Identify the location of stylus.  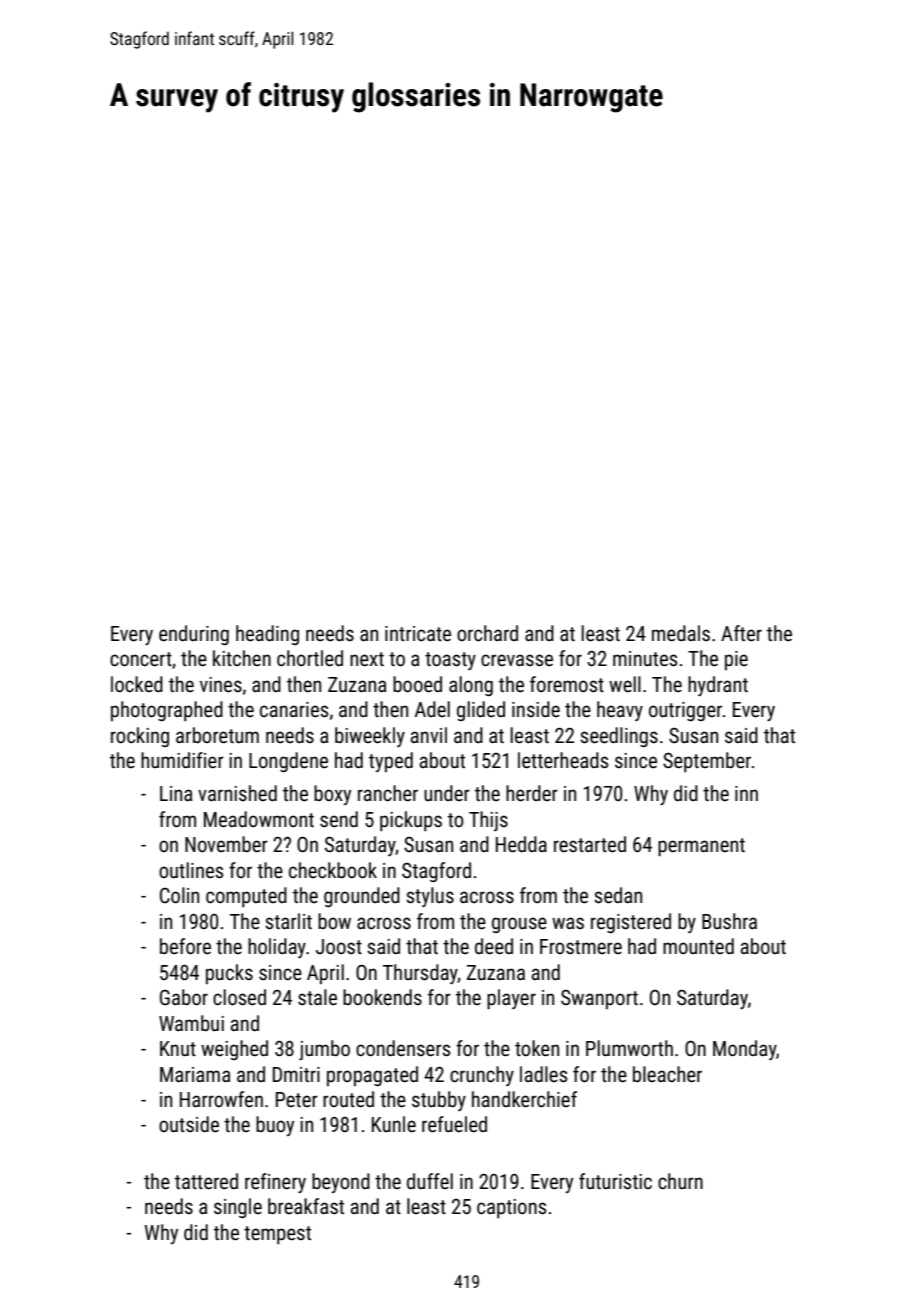
(430, 897).
